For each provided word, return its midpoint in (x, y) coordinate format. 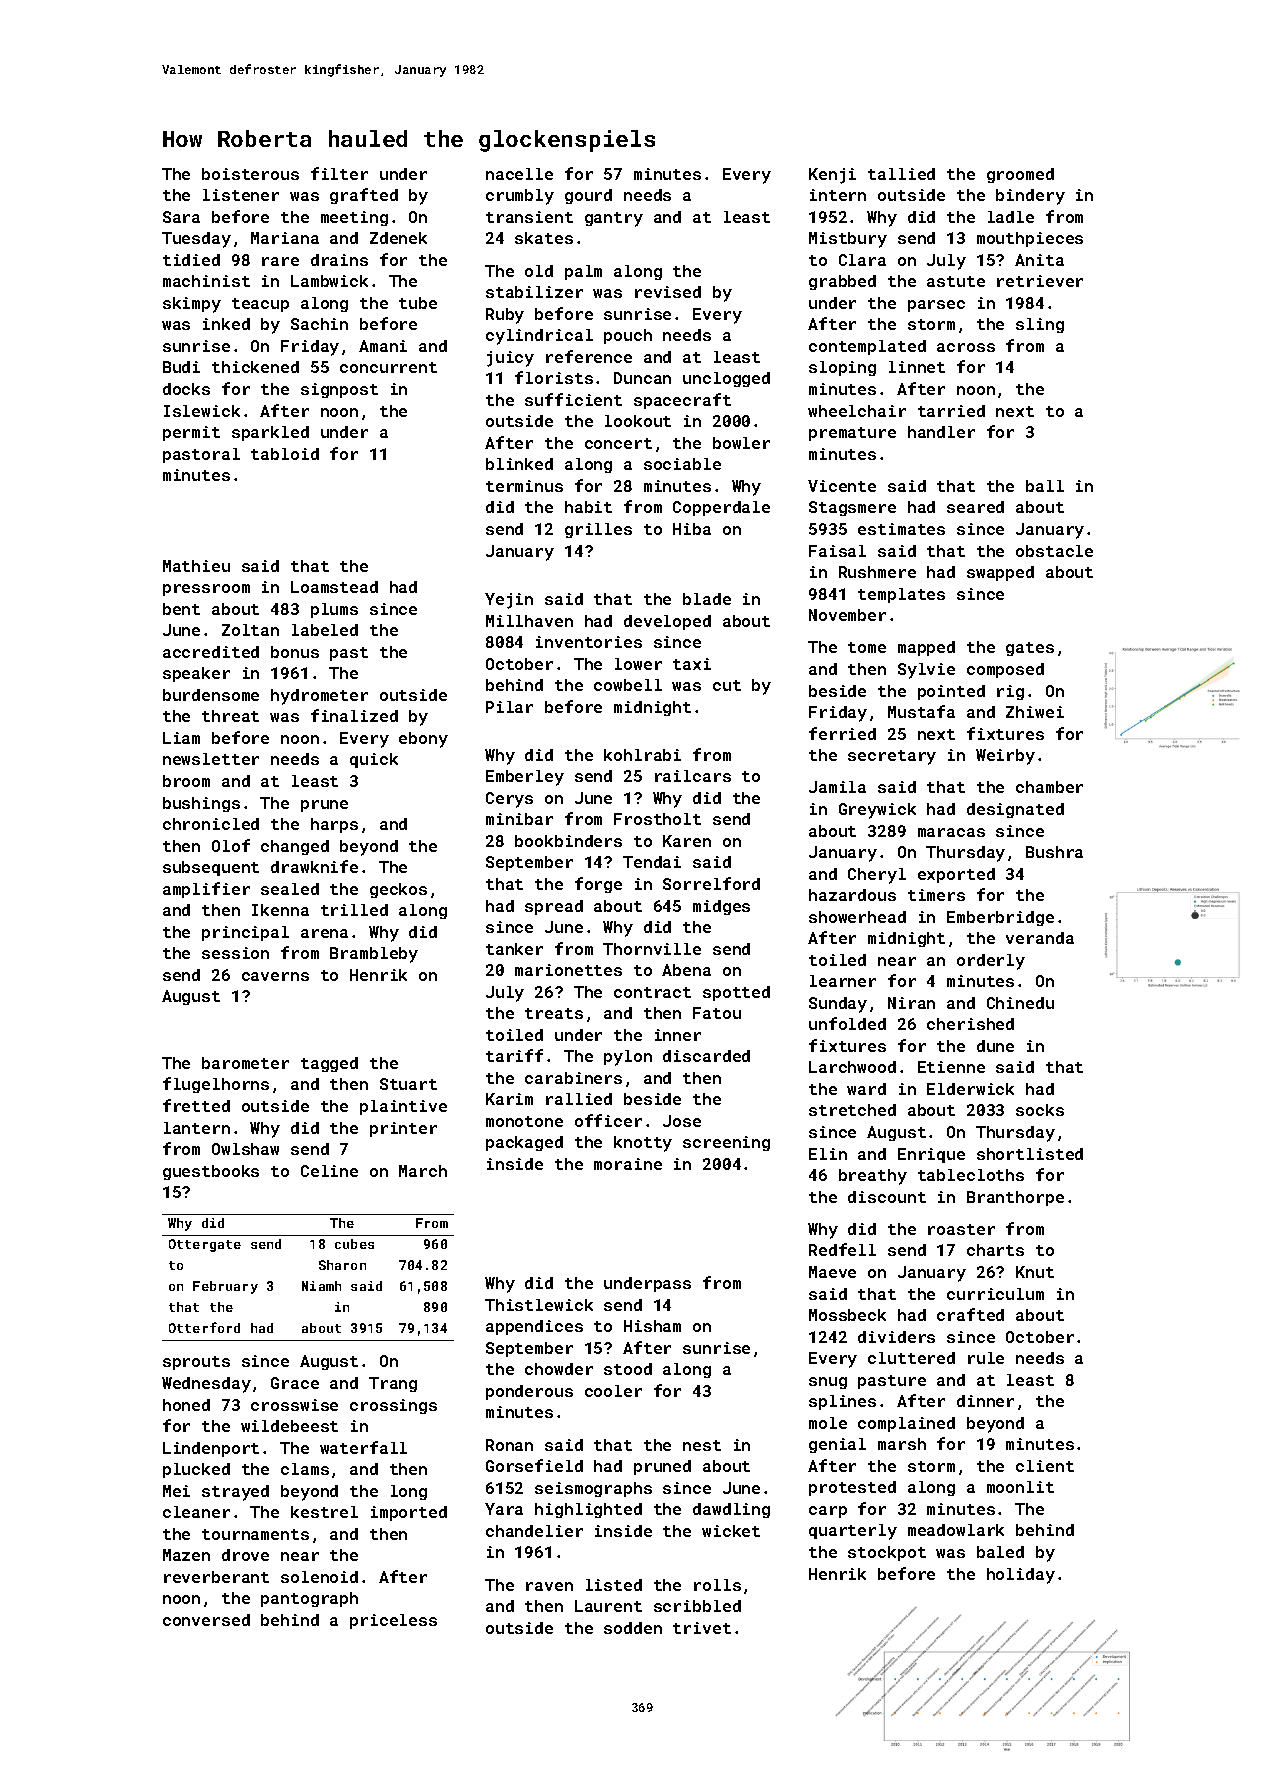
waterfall (363, 1447)
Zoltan (250, 630)
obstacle (1054, 551)
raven (549, 1586)
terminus (524, 486)
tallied (901, 174)
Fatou (717, 1013)
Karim (509, 1099)
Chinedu (1020, 1003)
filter (339, 173)
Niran (911, 1003)
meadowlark (956, 1530)
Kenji (832, 176)
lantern (197, 1128)
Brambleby (374, 955)
